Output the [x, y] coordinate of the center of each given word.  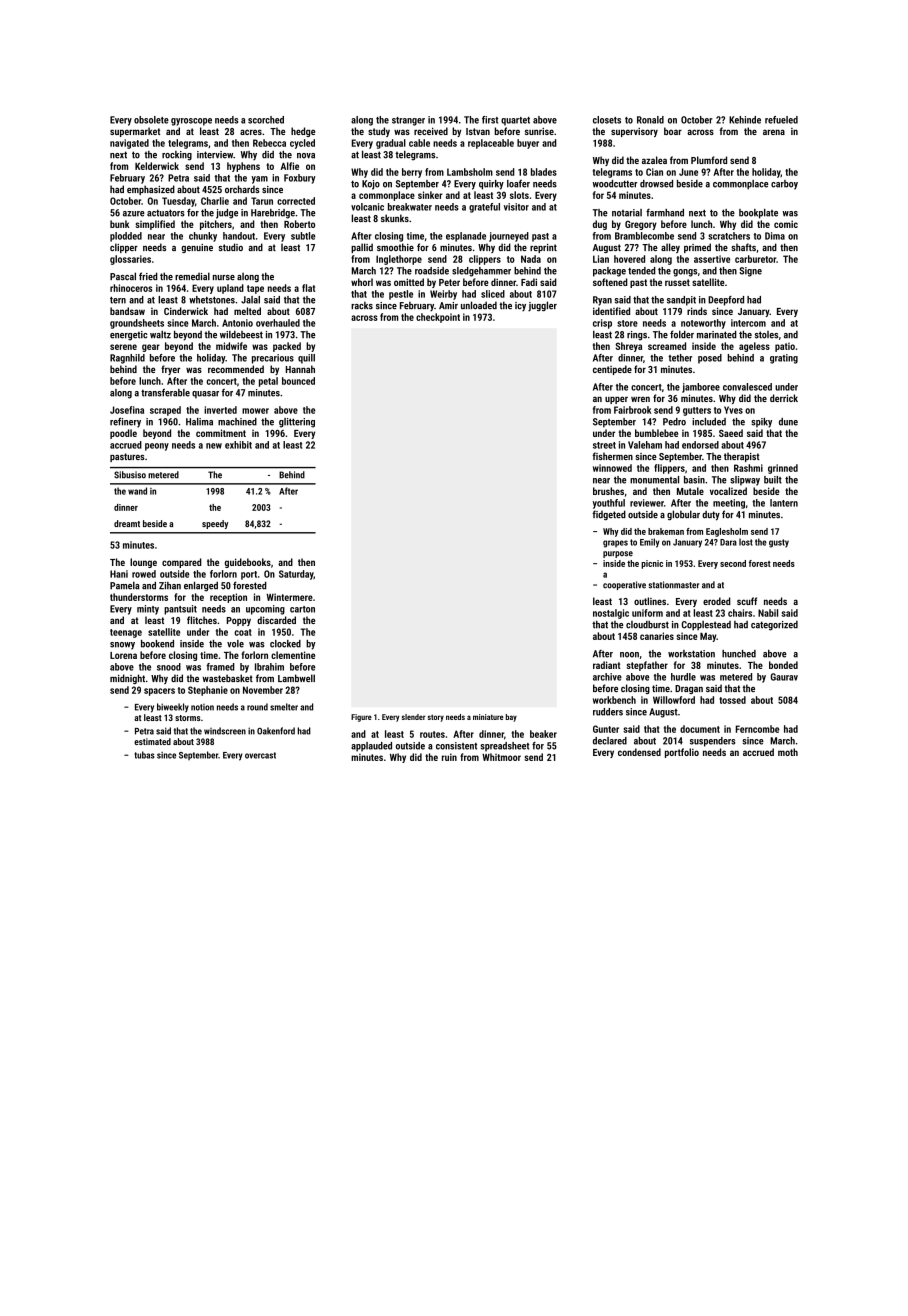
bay [511, 718]
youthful [609, 504]
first [490, 120]
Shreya [628, 347]
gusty [779, 543]
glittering [297, 423]
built [773, 480]
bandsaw [127, 311]
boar [673, 131]
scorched [266, 120]
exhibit [238, 445]
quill [306, 359]
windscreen [225, 731]
